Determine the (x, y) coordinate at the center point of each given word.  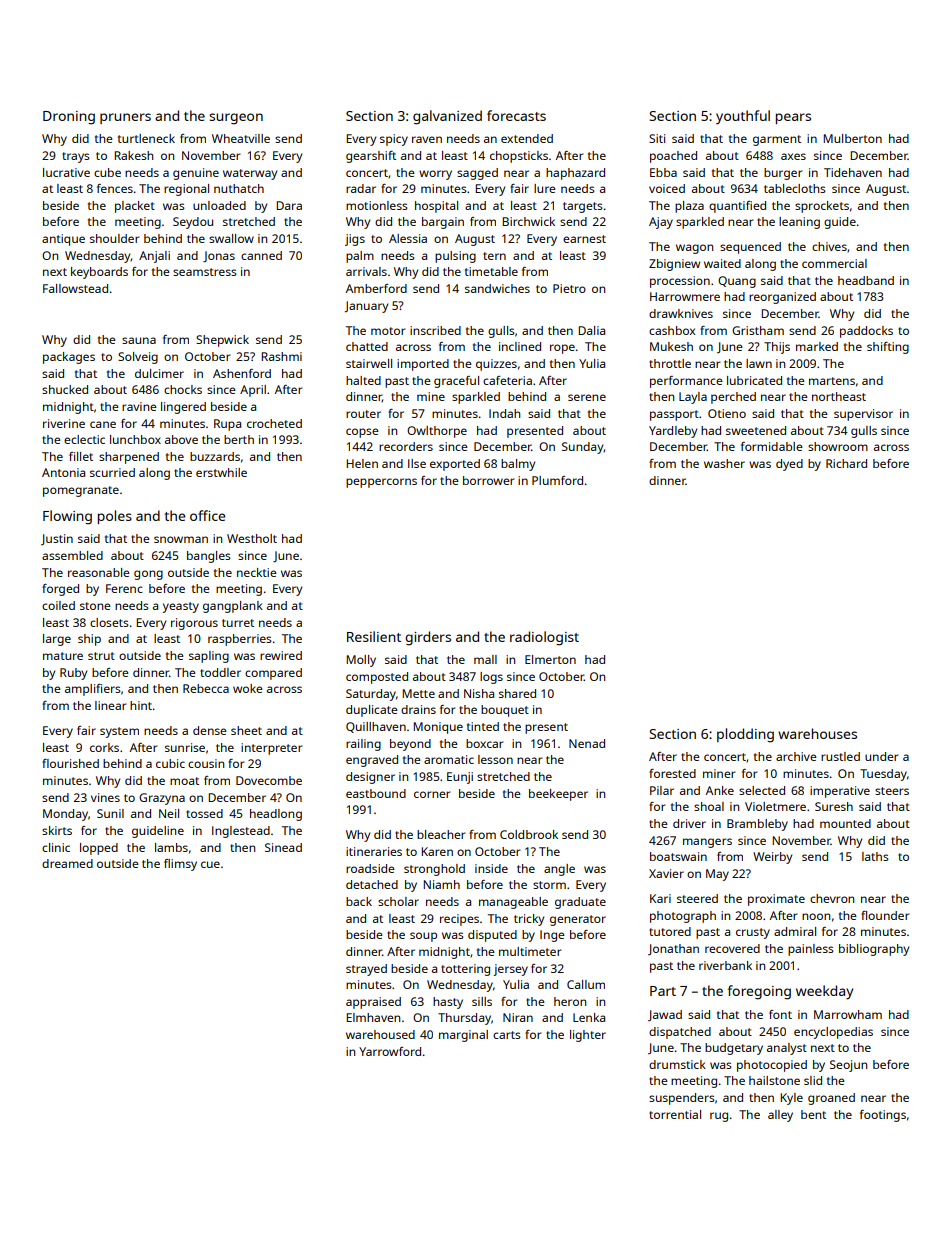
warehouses (817, 733)
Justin (57, 539)
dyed (789, 465)
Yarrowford (390, 1051)
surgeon (236, 119)
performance (686, 382)
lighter (588, 1036)
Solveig (138, 358)
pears (793, 118)
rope (562, 349)
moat (184, 781)
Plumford (557, 480)
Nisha (479, 693)
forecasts (516, 115)
